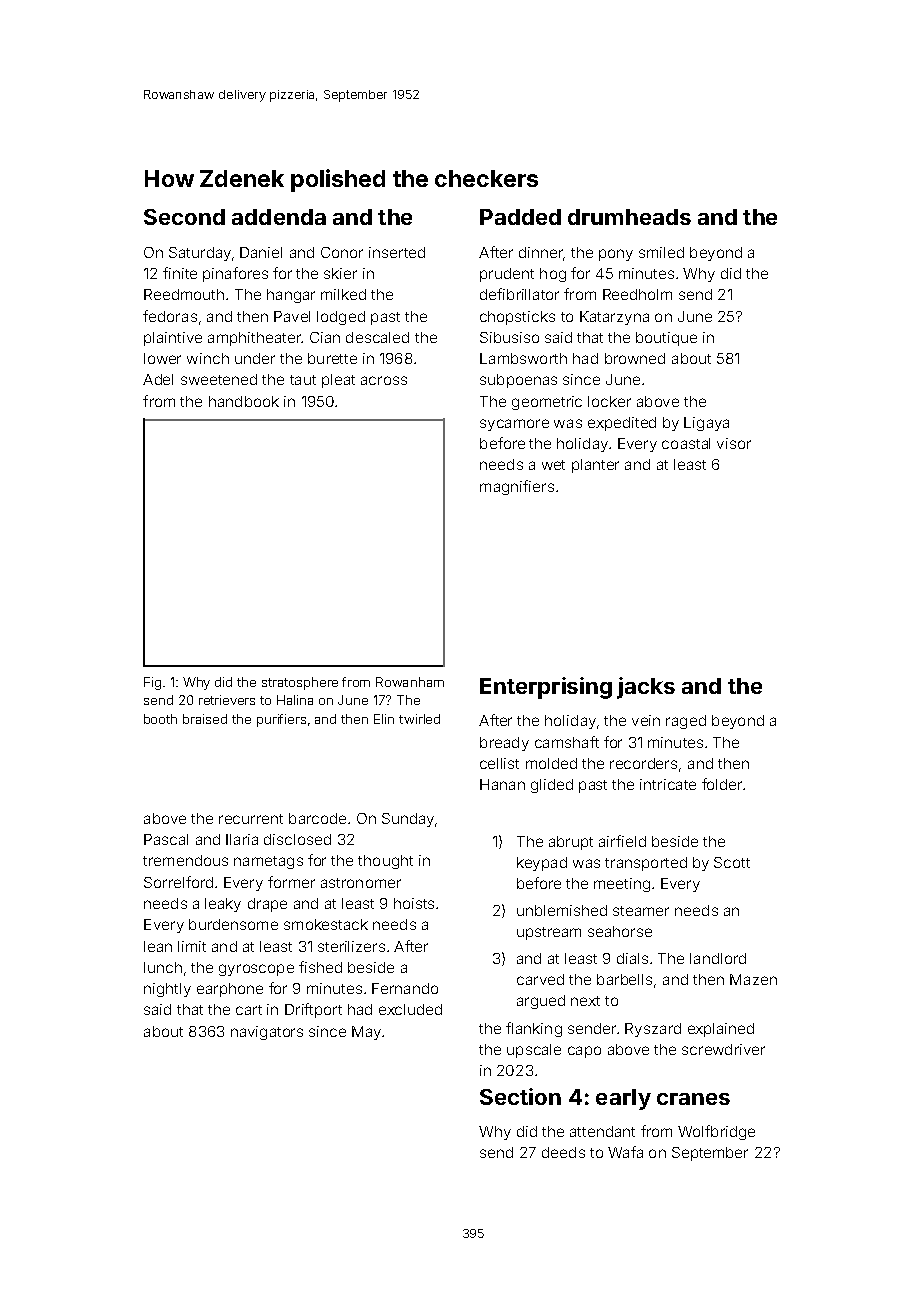 The image size is (924, 1311). Describe the element at coordinates (732, 862) in the page. I see `Scott` at that location.
